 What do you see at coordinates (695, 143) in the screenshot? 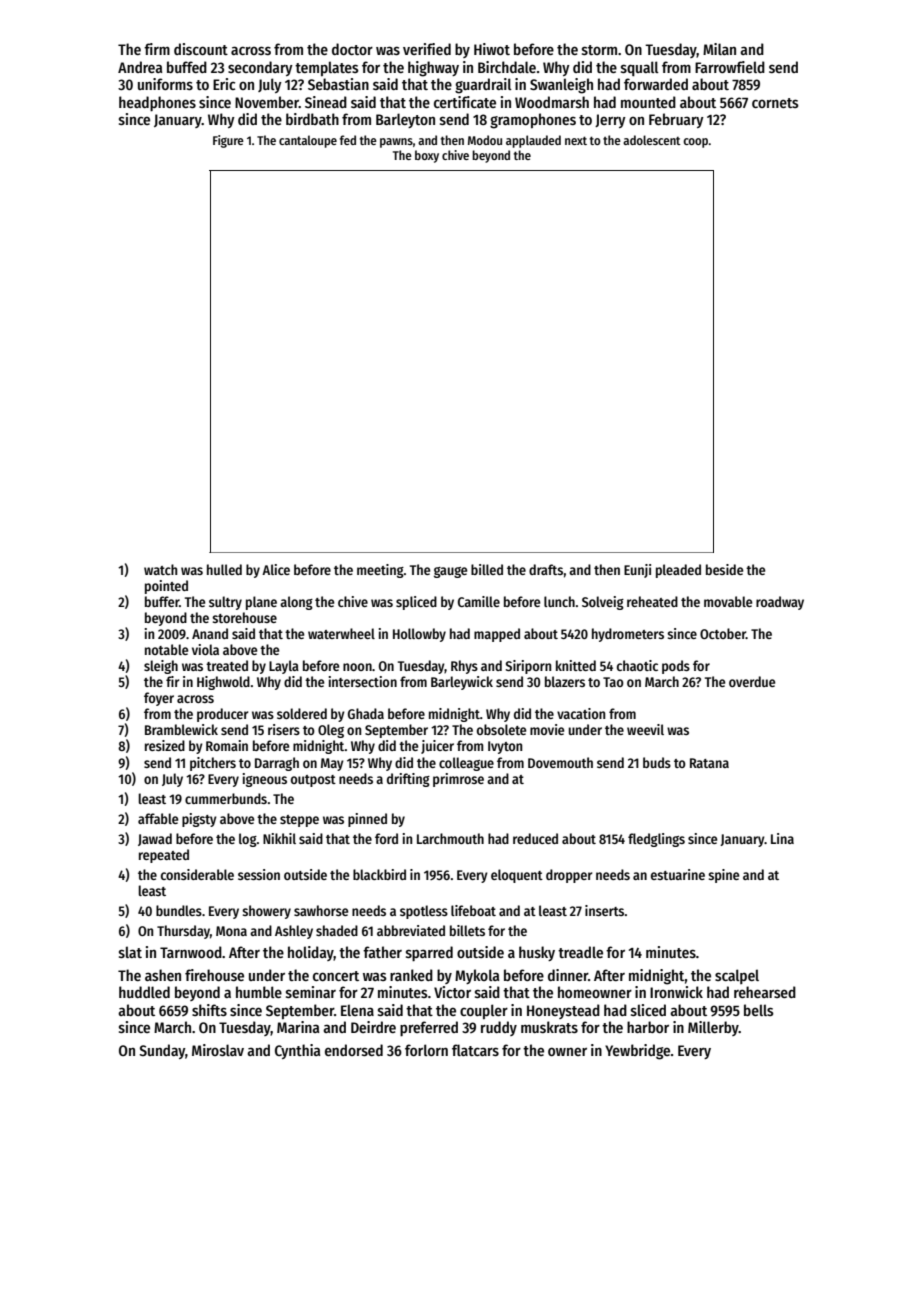
I see `coop` at bounding box center [695, 143].
